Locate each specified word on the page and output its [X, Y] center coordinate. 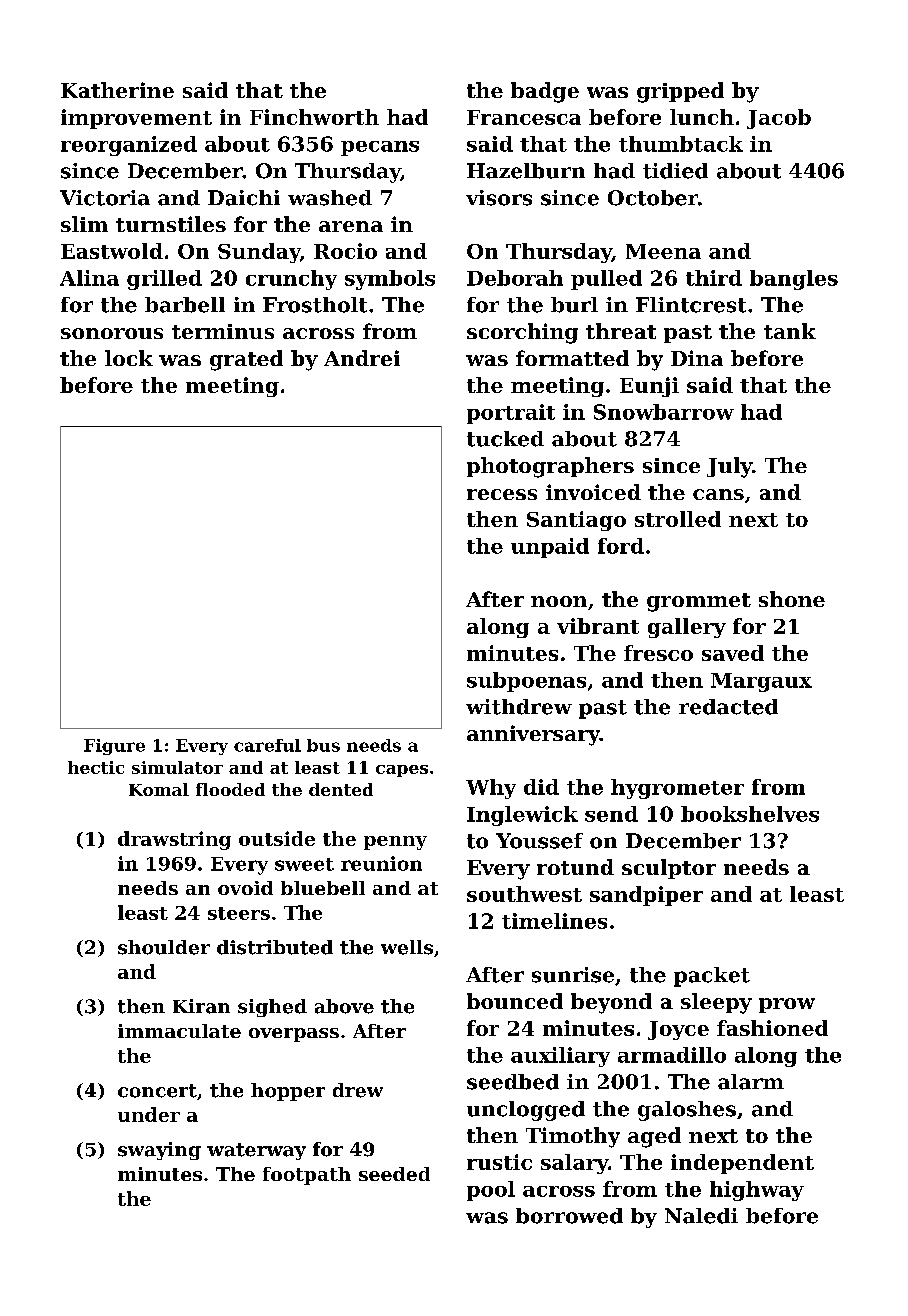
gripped [680, 92]
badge [545, 92]
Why [491, 789]
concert [157, 1091]
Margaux [761, 682]
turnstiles [171, 224]
